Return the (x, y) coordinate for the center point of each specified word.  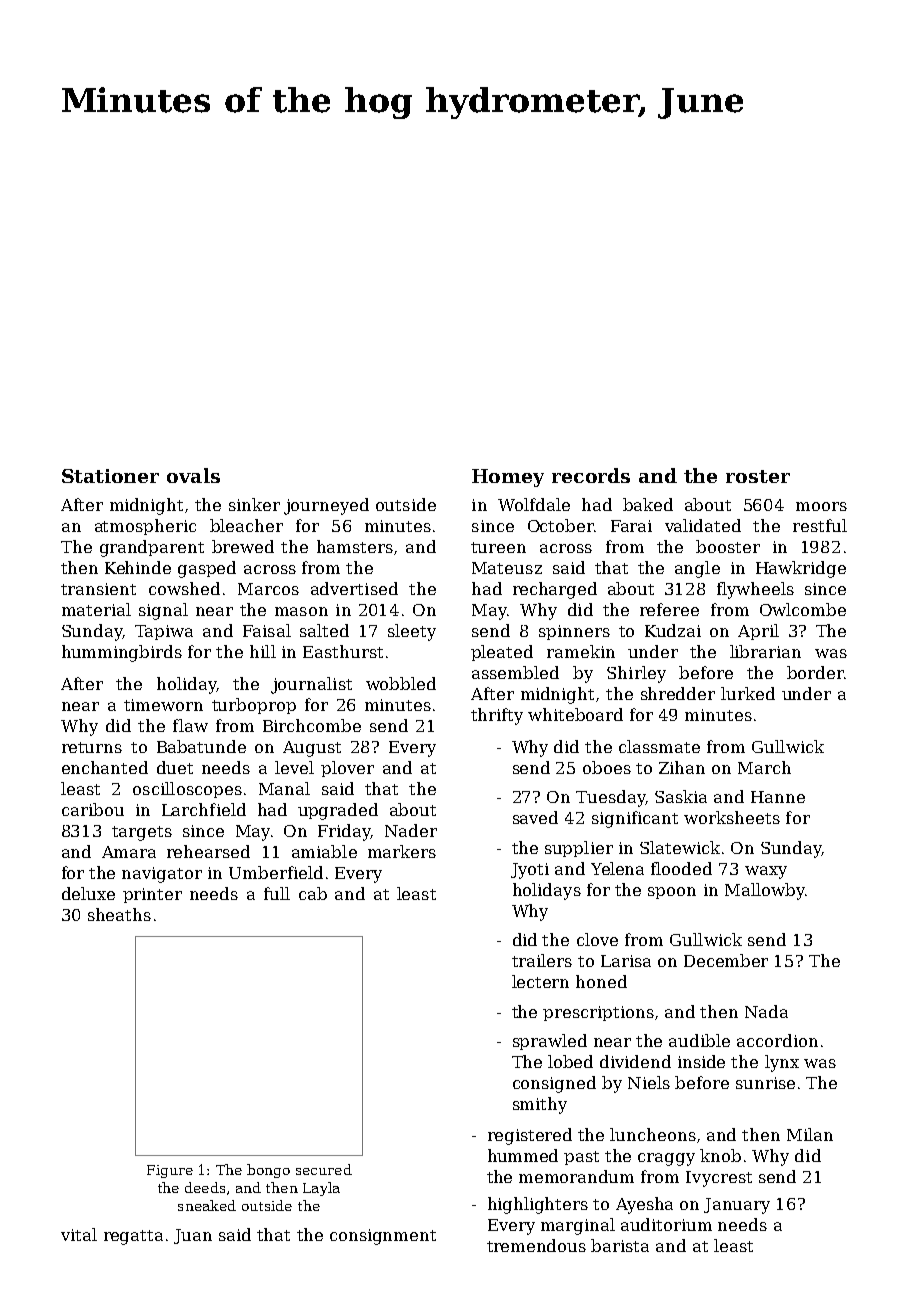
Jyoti (530, 871)
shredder (678, 693)
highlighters (538, 1205)
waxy (766, 872)
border (815, 672)
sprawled (550, 1042)
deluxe (88, 893)
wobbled (401, 683)
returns (92, 747)
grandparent (152, 548)
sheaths (119, 914)
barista (620, 1245)
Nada (766, 1011)
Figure (170, 1171)
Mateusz (507, 568)
